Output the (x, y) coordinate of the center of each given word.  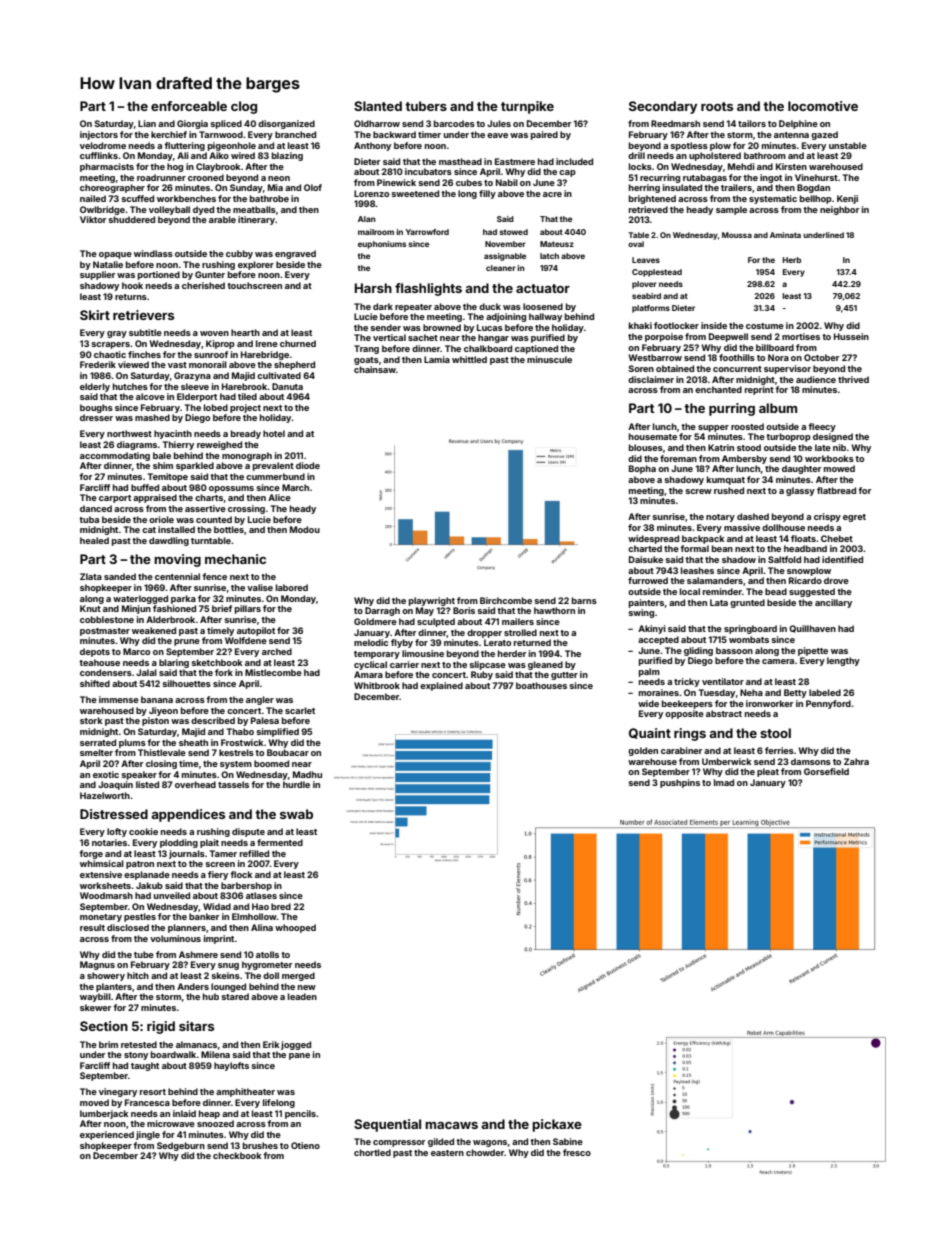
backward (394, 134)
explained (441, 686)
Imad (724, 782)
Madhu (307, 774)
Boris (464, 610)
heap (209, 1114)
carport (115, 499)
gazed (824, 135)
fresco (577, 1152)
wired (243, 155)
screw (698, 491)
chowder (485, 1152)
